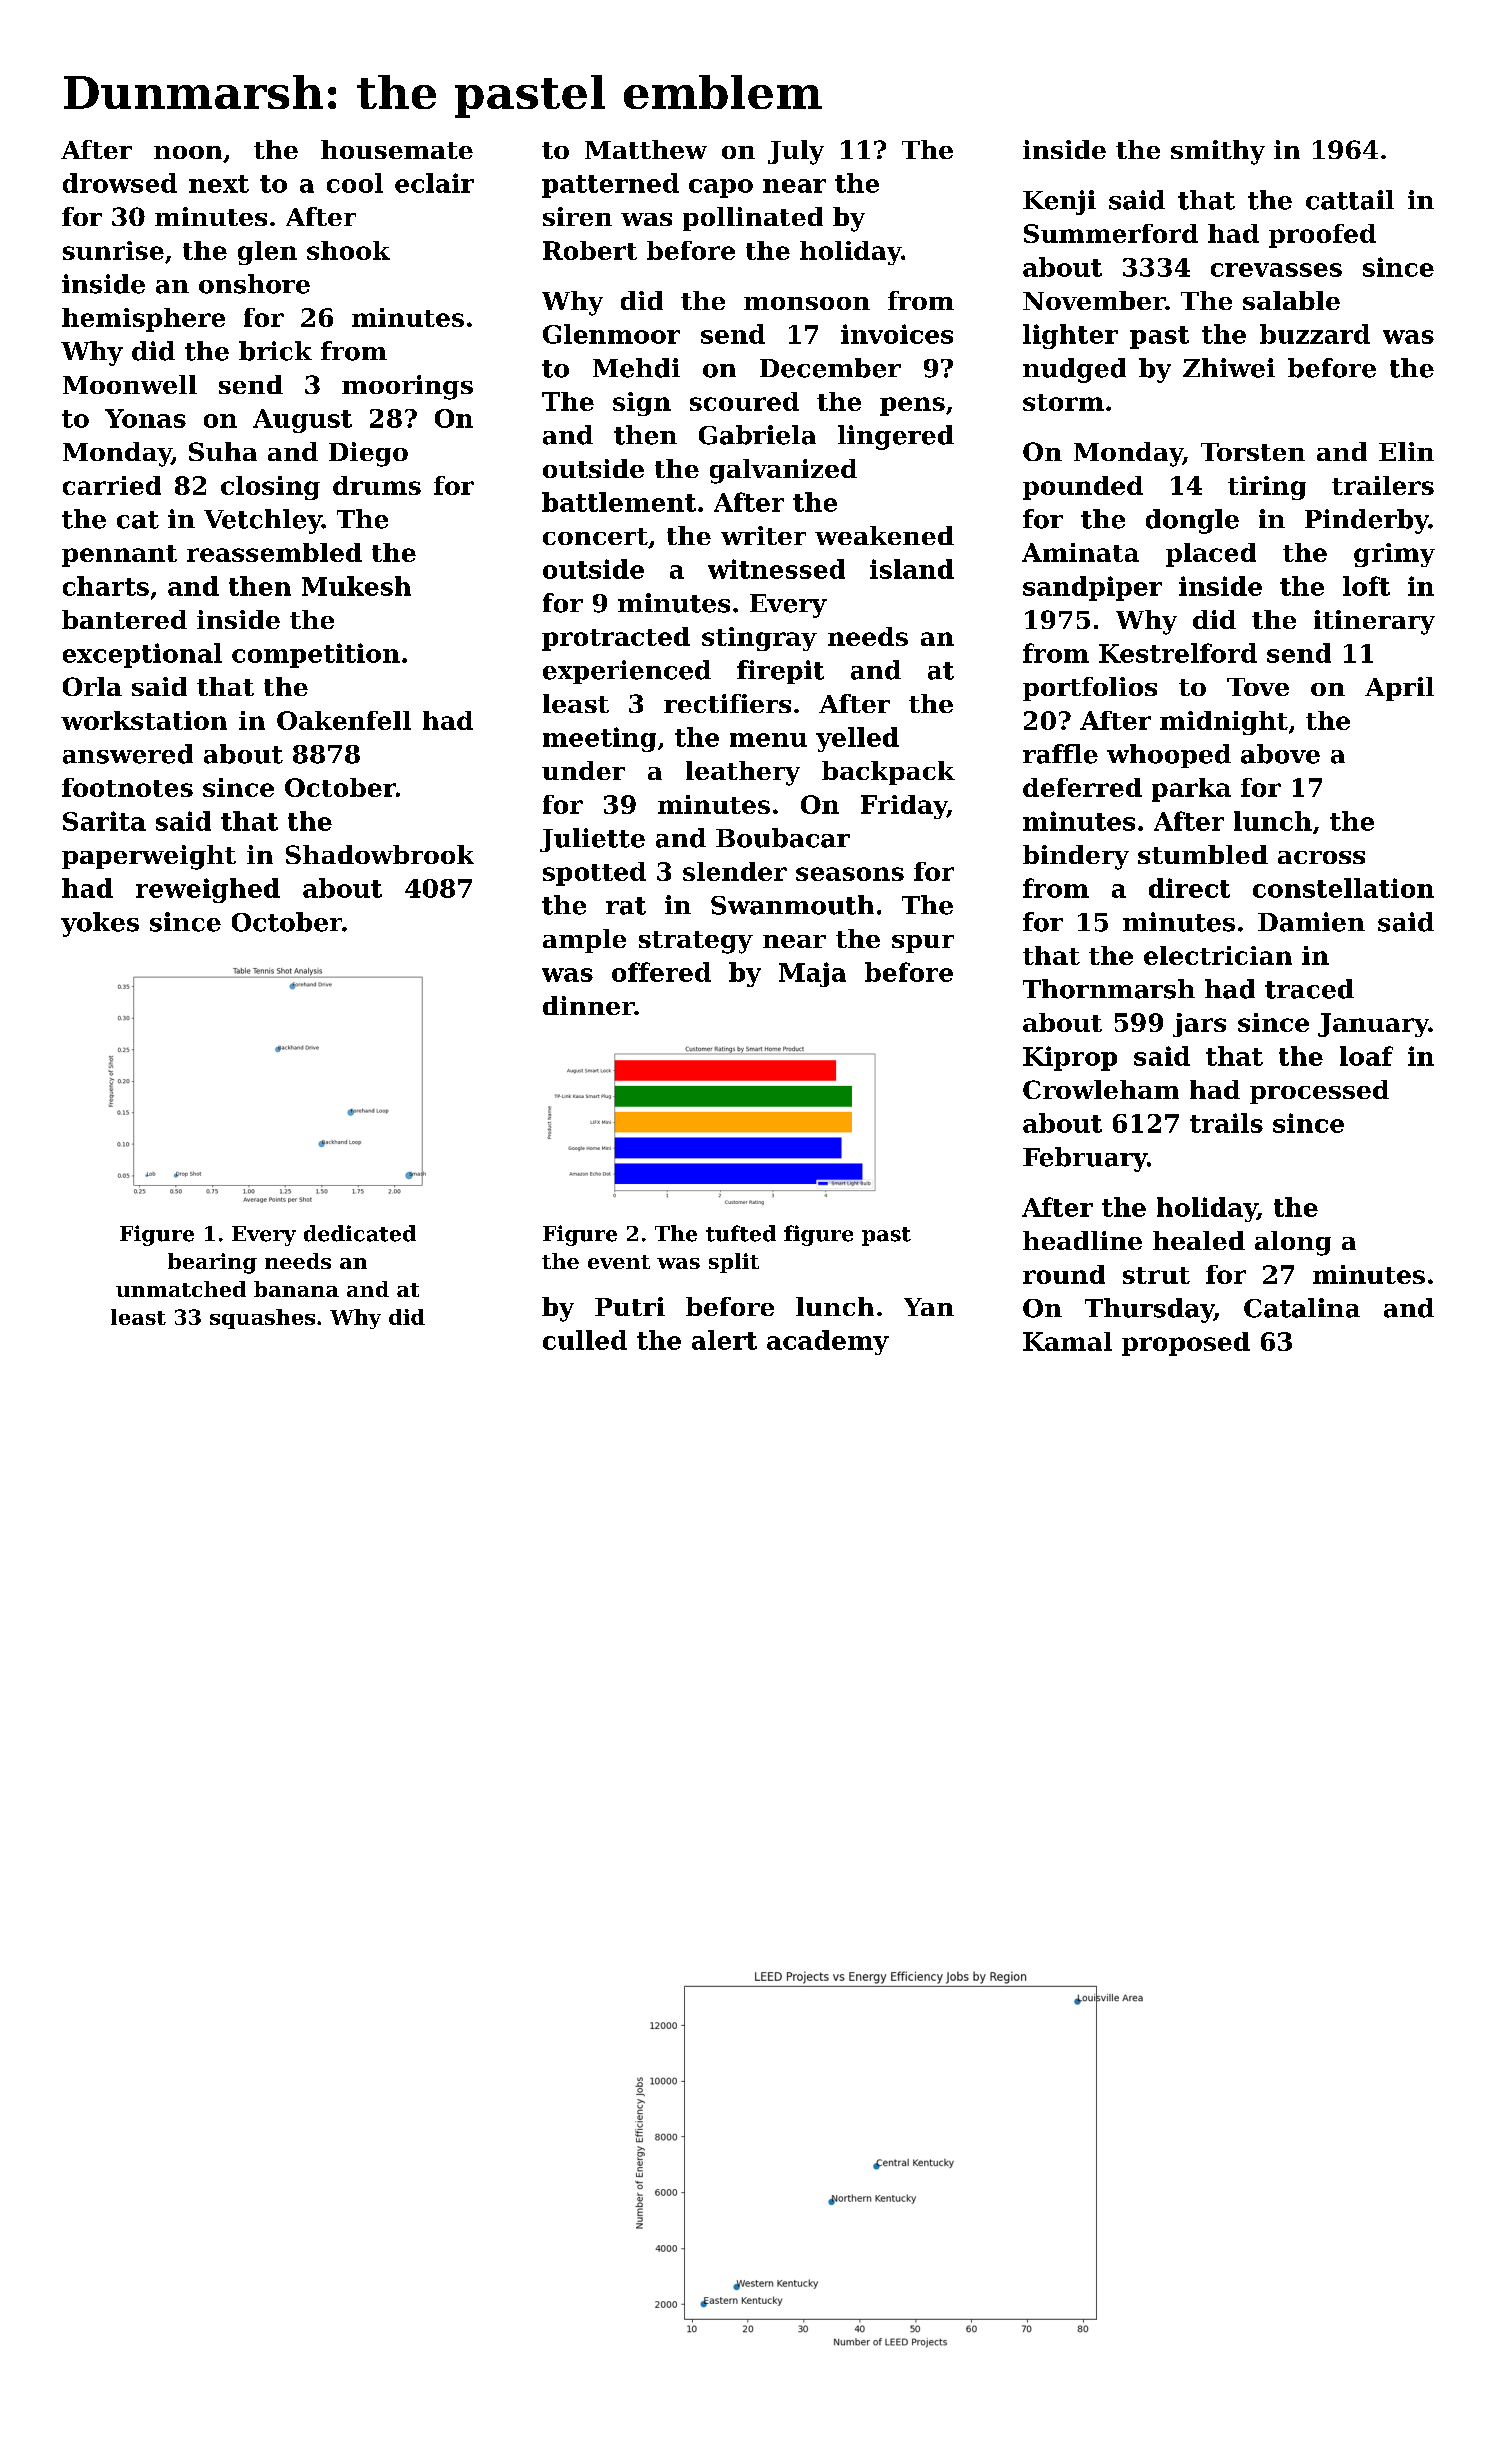  What do you see at coordinates (1218, 955) in the screenshot?
I see `electrician` at bounding box center [1218, 955].
